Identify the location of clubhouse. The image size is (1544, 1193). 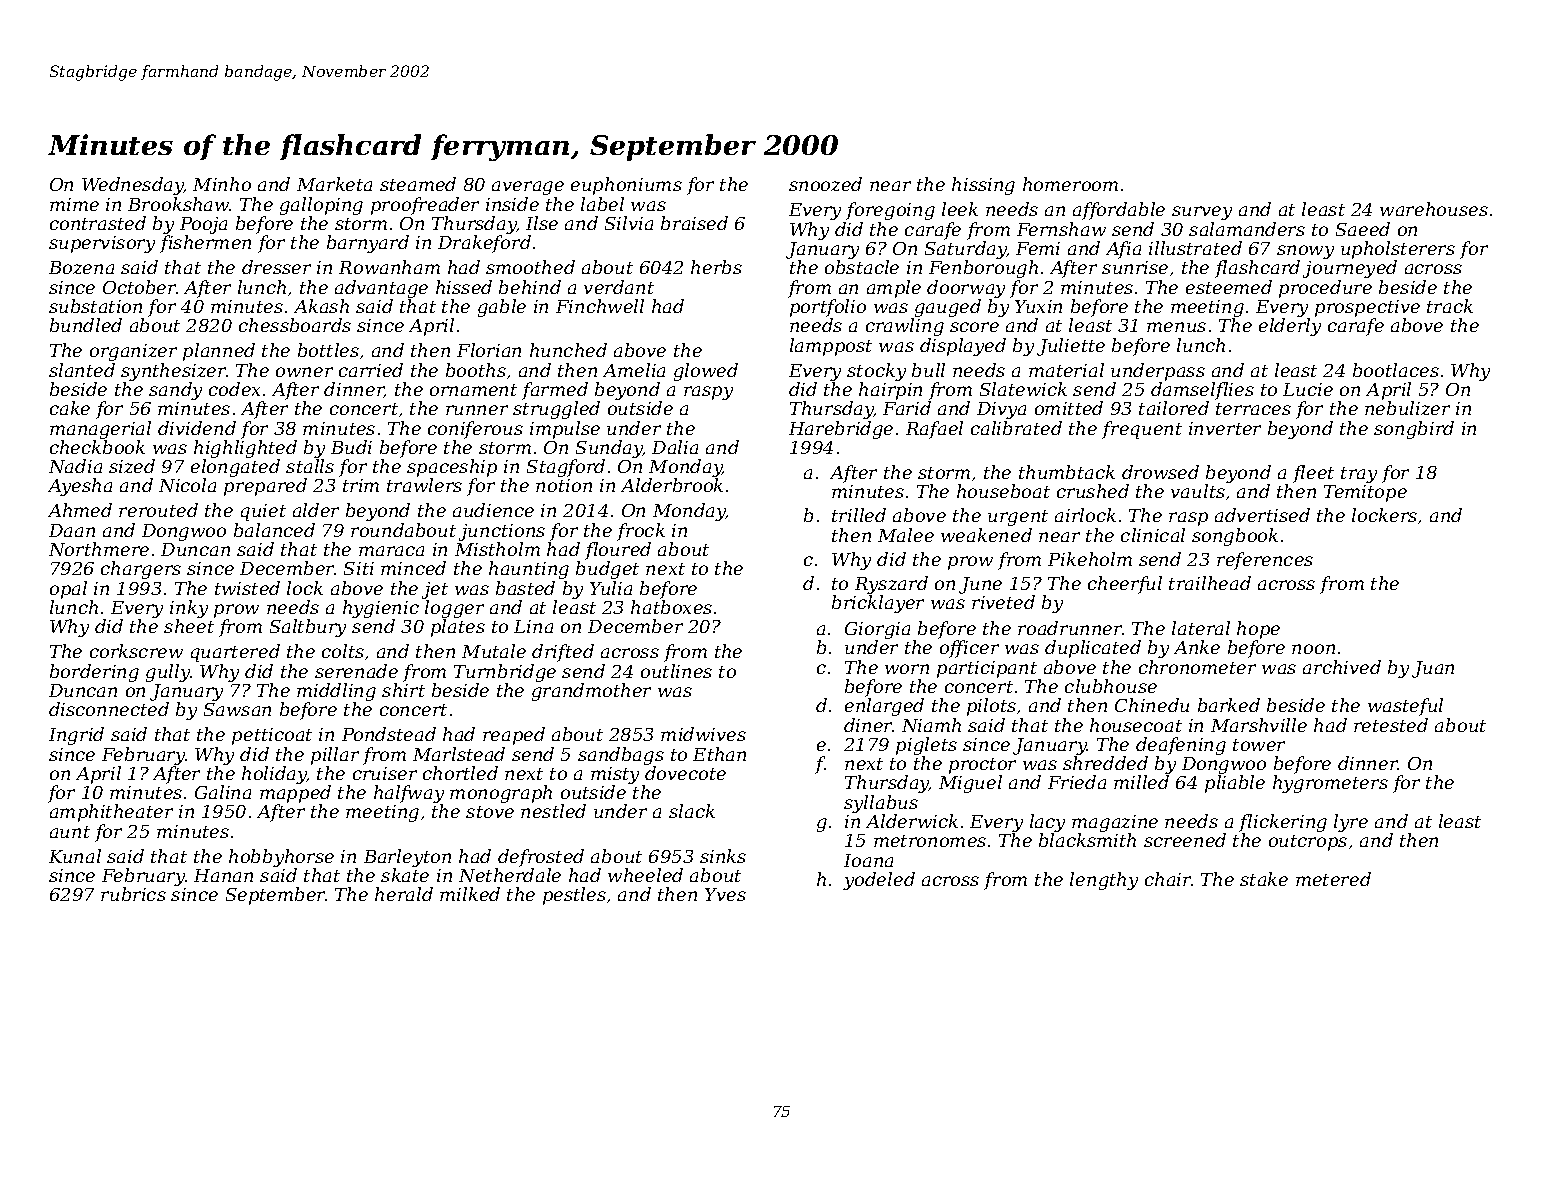
(1111, 686).
